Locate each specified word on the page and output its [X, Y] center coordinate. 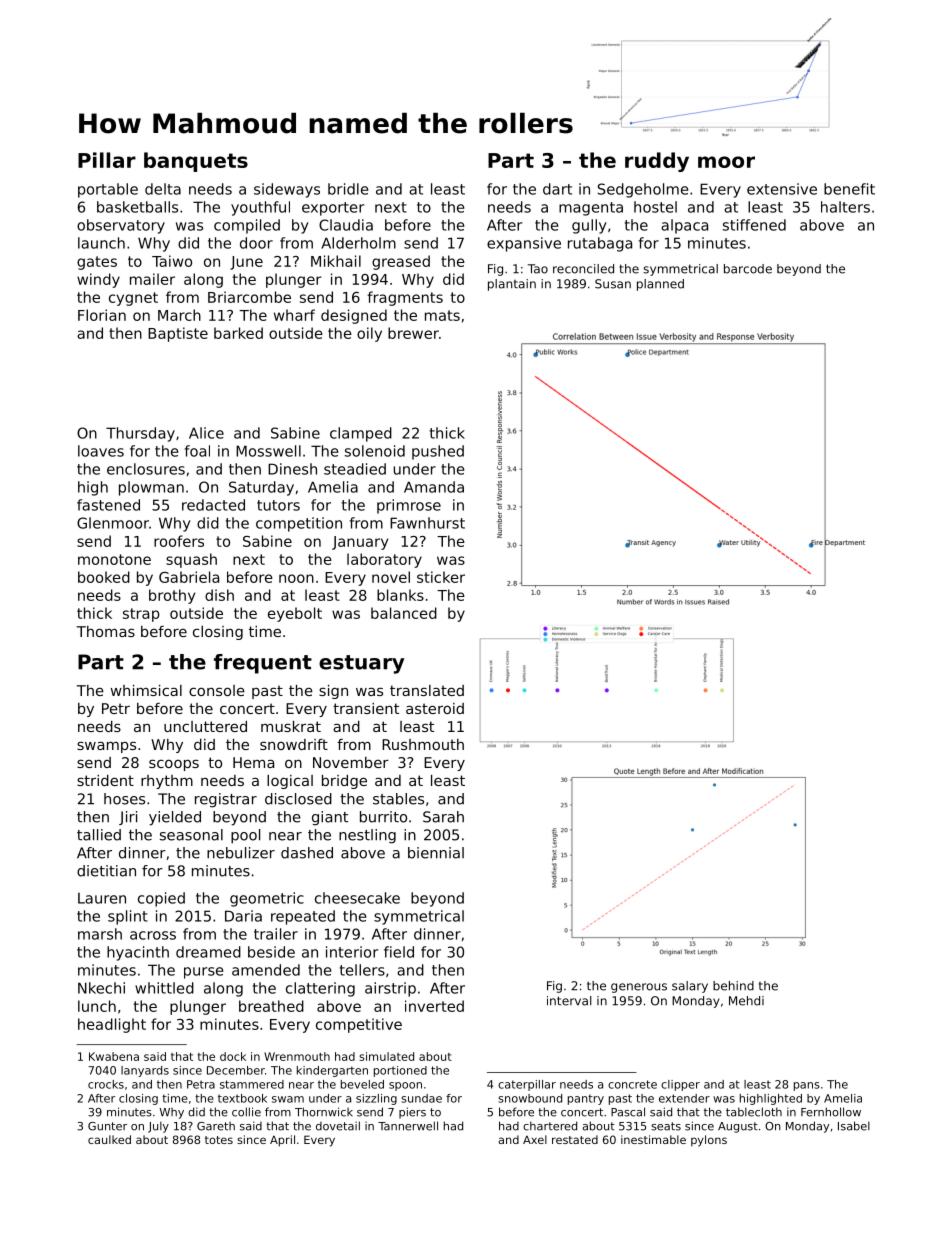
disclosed [298, 799]
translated [427, 690]
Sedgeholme [643, 190]
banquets [196, 162]
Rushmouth [423, 744]
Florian [102, 315]
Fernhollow [831, 1112]
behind [733, 986]
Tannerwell [408, 1126]
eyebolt [295, 614]
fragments [405, 298]
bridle [348, 189]
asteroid [435, 708]
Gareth [216, 1126]
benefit [849, 189]
